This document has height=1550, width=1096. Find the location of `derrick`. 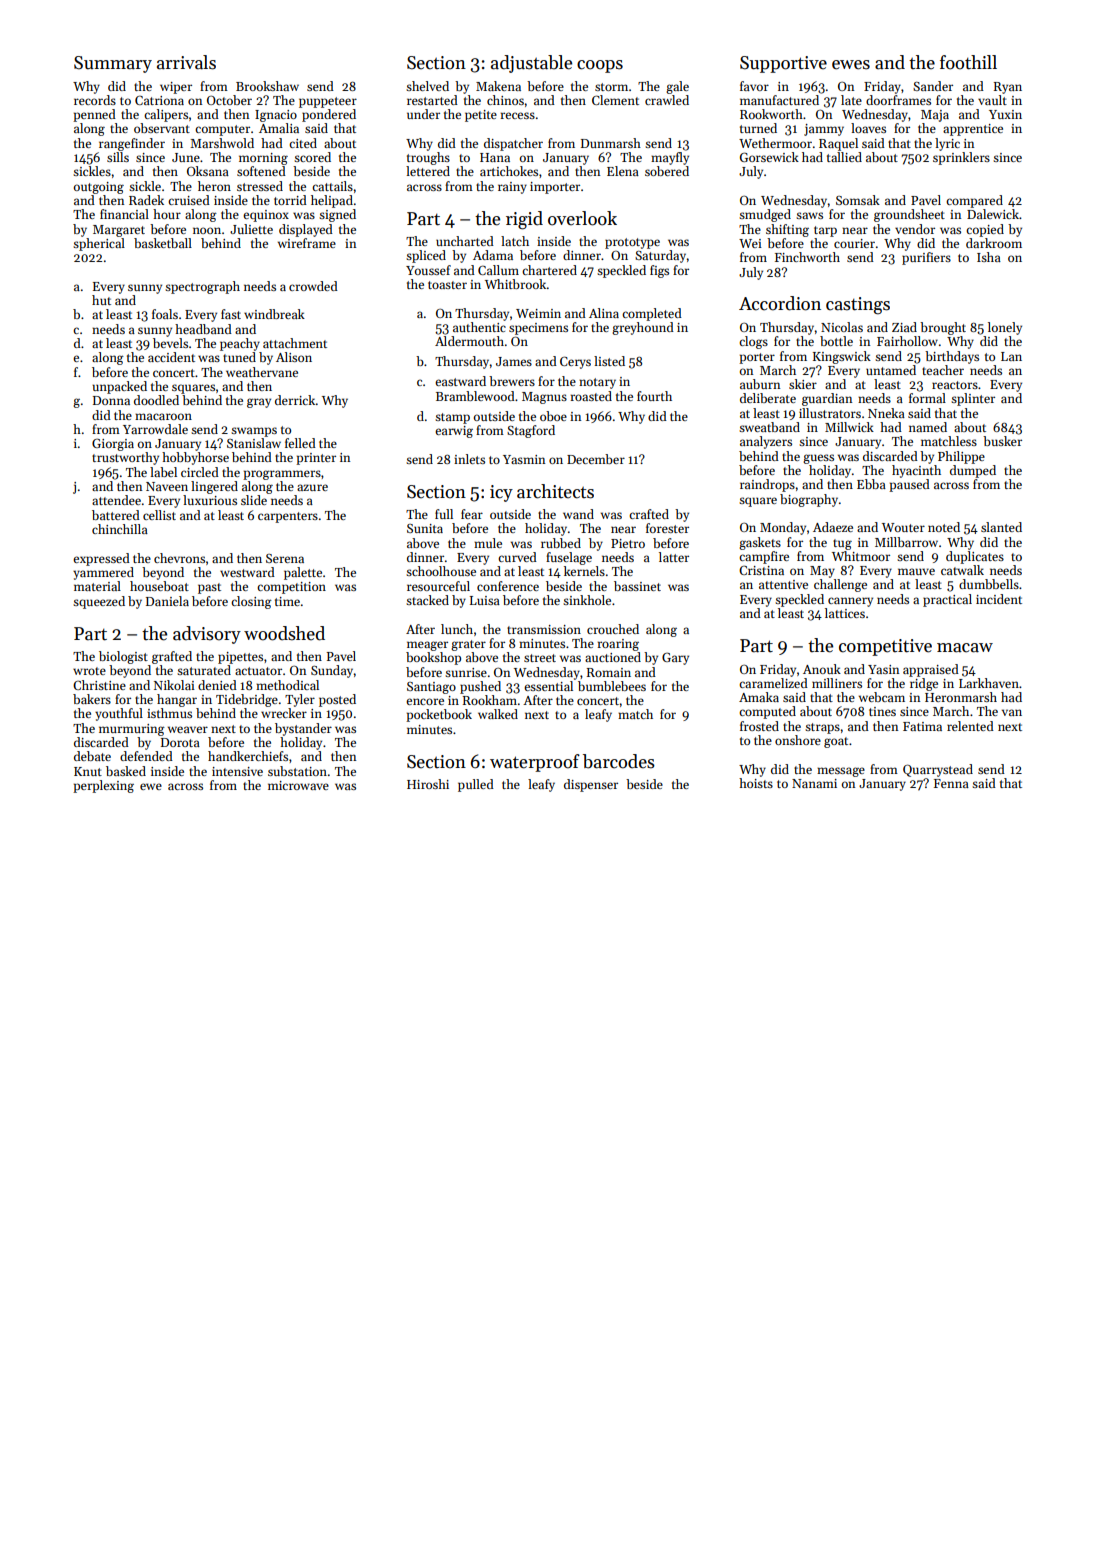

derrick is located at coordinates (295, 400).
